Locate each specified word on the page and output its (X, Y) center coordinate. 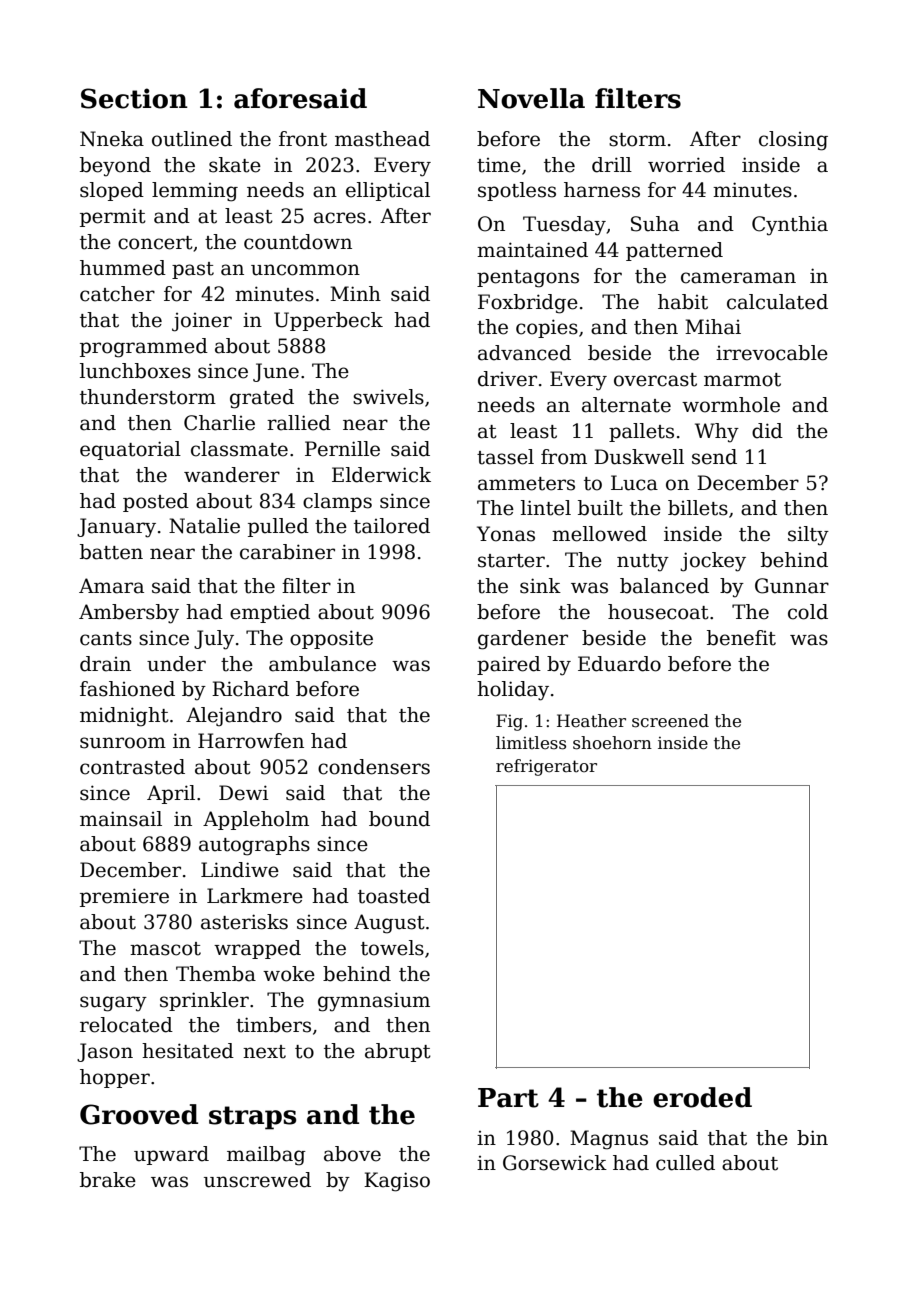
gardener (523, 640)
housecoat (658, 612)
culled (685, 1163)
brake (108, 1180)
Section (134, 98)
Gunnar (792, 586)
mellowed (599, 534)
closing (793, 141)
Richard (250, 689)
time (499, 165)
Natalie (204, 526)
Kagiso (397, 1182)
